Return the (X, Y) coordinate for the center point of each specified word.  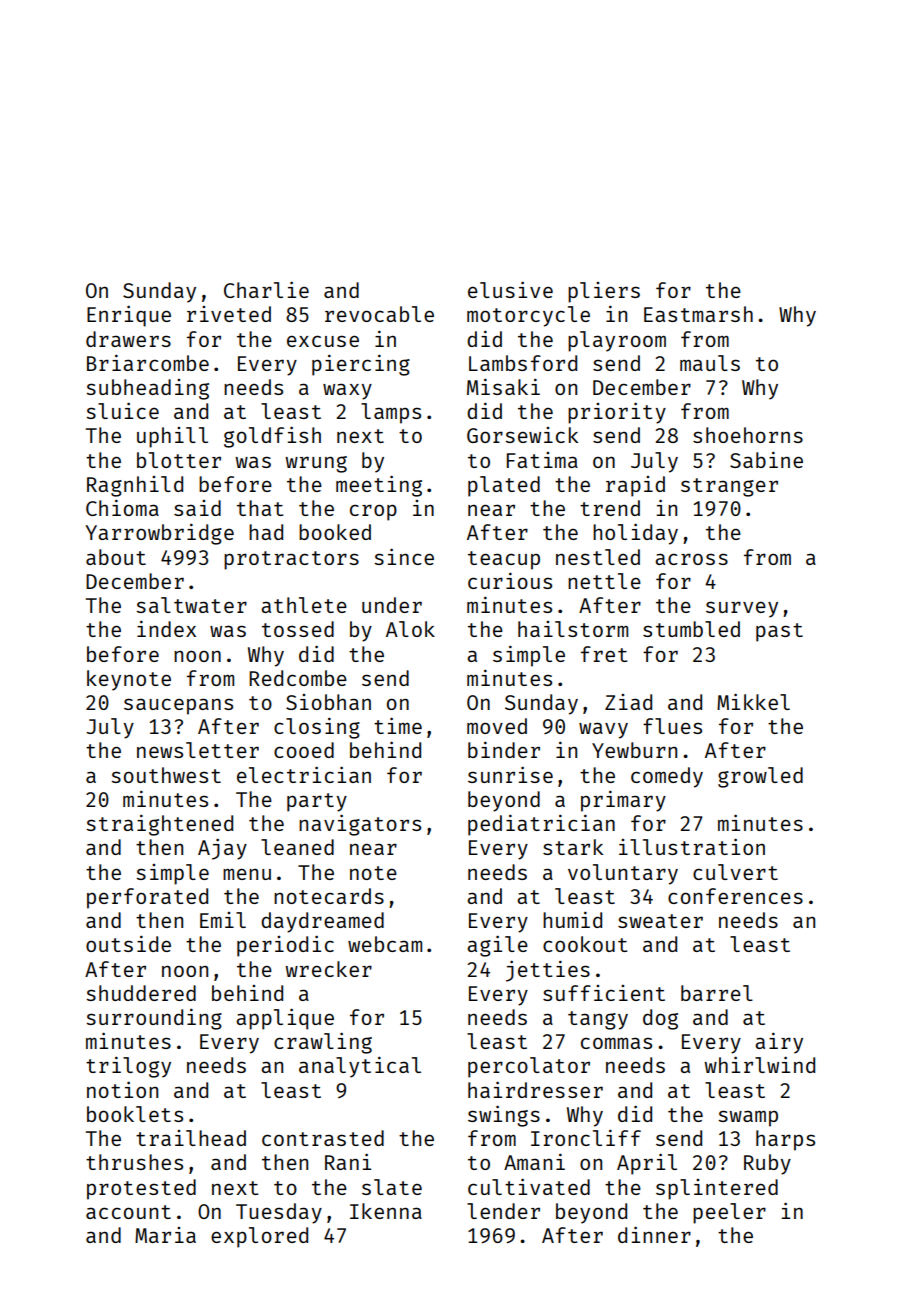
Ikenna (386, 1211)
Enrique (129, 316)
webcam (385, 944)
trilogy (128, 1067)
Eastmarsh (698, 314)
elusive (510, 289)
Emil (223, 920)
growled (760, 777)
